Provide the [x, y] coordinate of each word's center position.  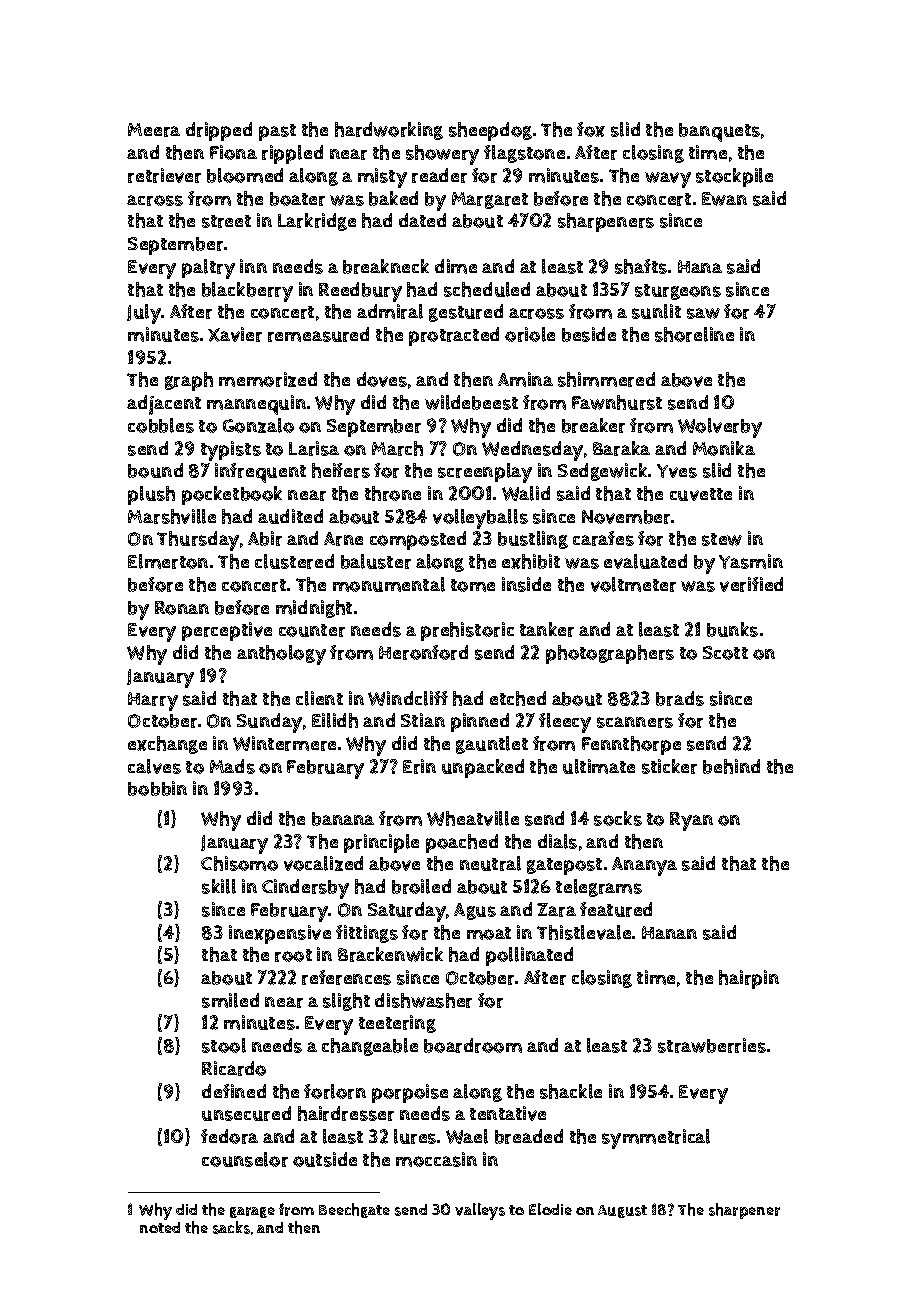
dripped [219, 131]
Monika [724, 448]
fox [591, 129]
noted [160, 1227]
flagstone [524, 154]
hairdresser [346, 1113]
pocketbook [232, 495]
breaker [593, 425]
